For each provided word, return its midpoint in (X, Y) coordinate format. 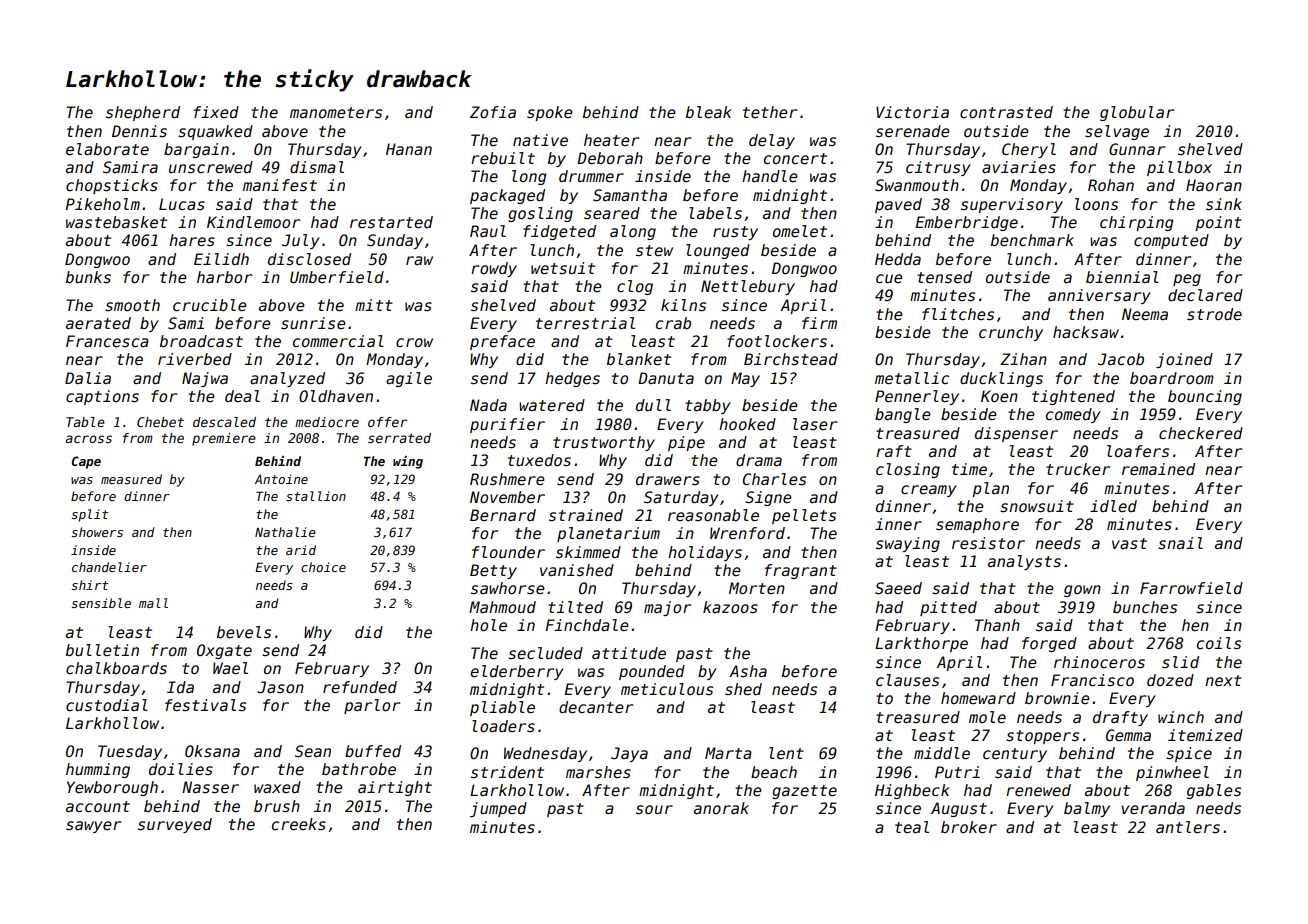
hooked (747, 424)
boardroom (1172, 378)
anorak (721, 808)
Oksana (212, 751)
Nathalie (285, 532)
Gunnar (1137, 149)
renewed (1038, 790)
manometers (336, 113)
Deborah (610, 158)
